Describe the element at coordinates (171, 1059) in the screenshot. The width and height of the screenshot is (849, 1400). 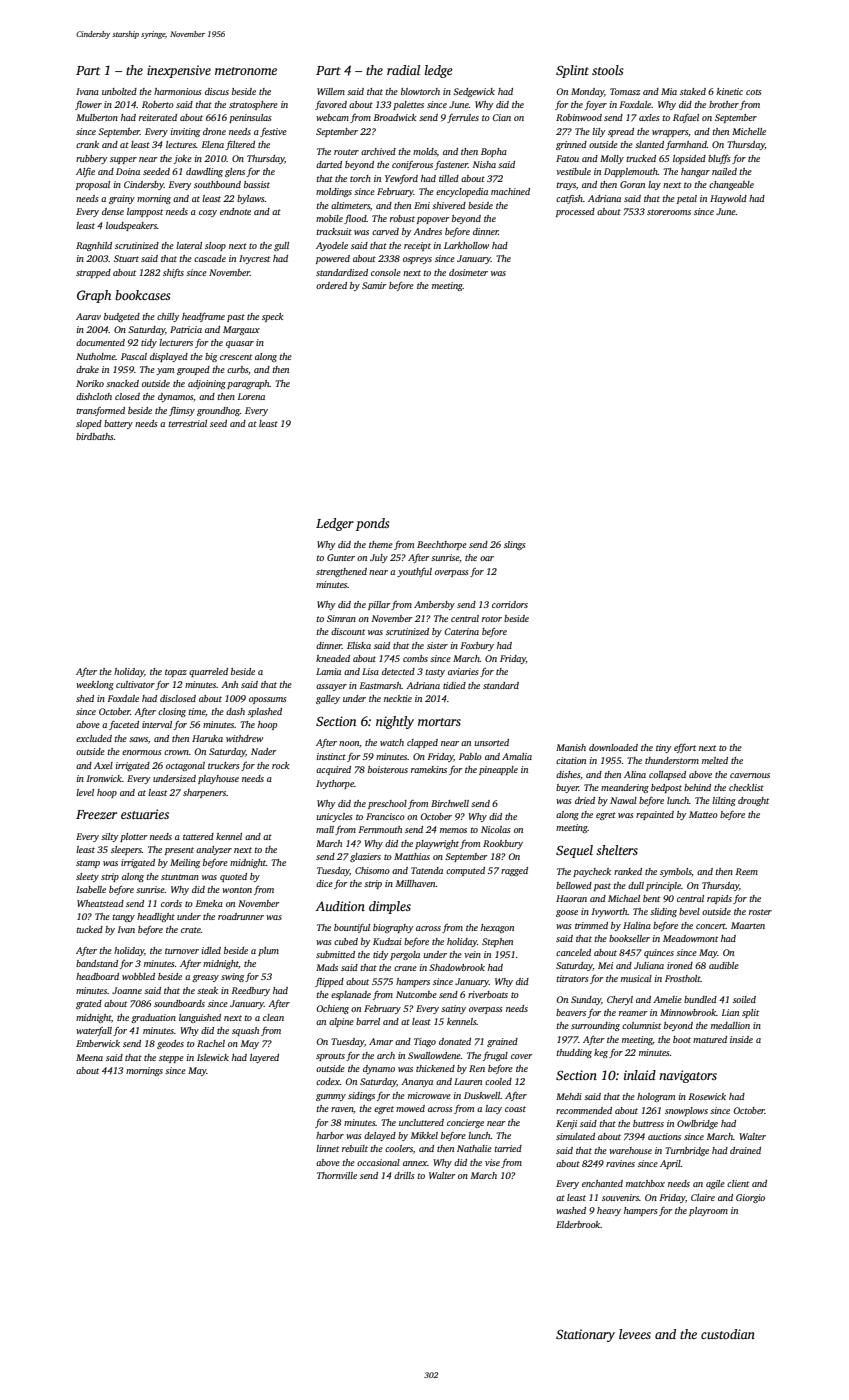
I see `steppe` at that location.
